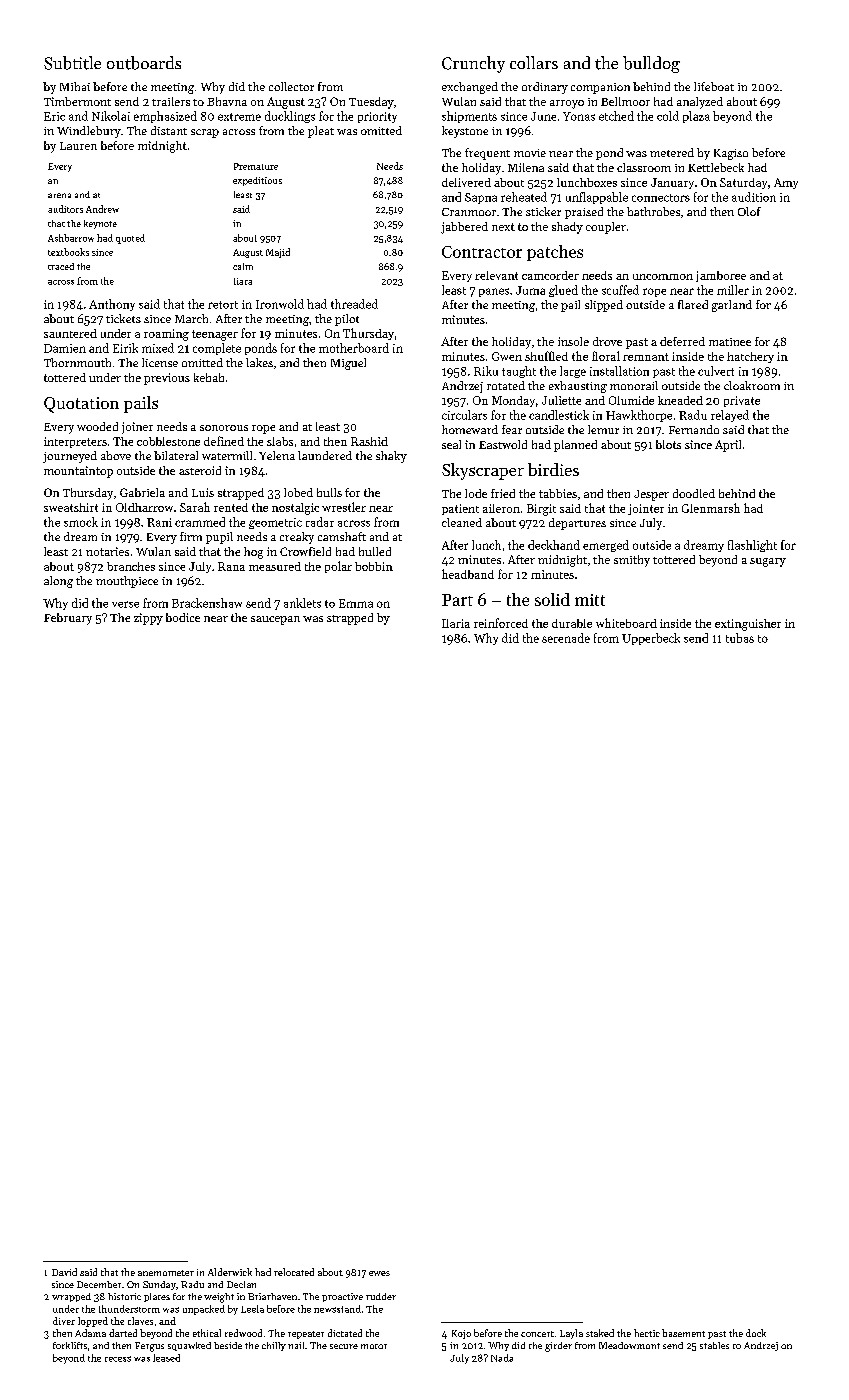 The image size is (849, 1400). Describe the element at coordinates (456, 623) in the screenshot. I see `Ilaria` at that location.
